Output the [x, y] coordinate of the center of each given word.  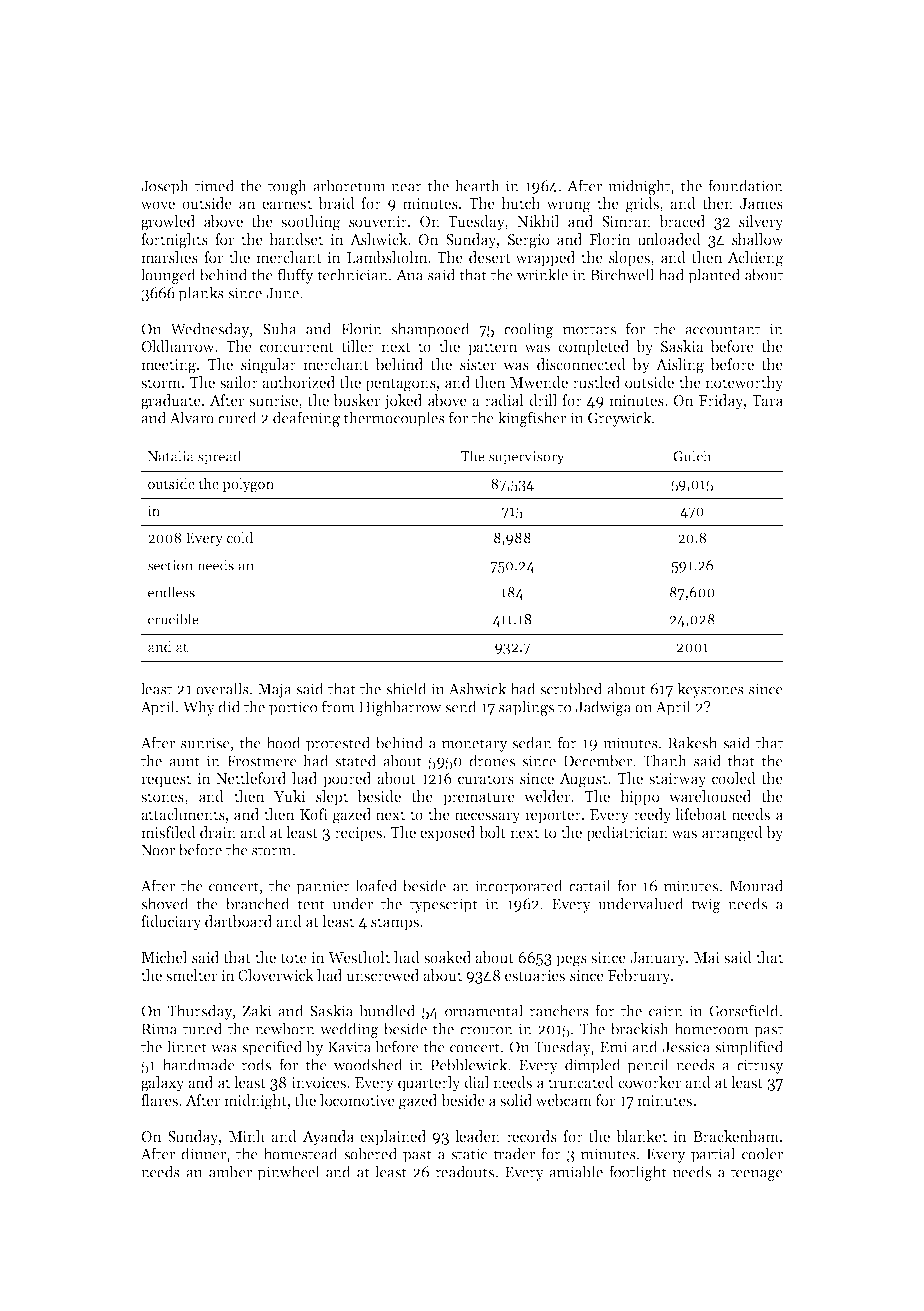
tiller [357, 346]
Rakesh [692, 742]
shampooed [430, 330]
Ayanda [328, 1138]
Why [199, 708]
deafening [306, 419]
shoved [165, 903]
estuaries [535, 975]
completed [593, 347]
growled [168, 223]
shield [406, 688]
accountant [722, 329]
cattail [590, 885]
